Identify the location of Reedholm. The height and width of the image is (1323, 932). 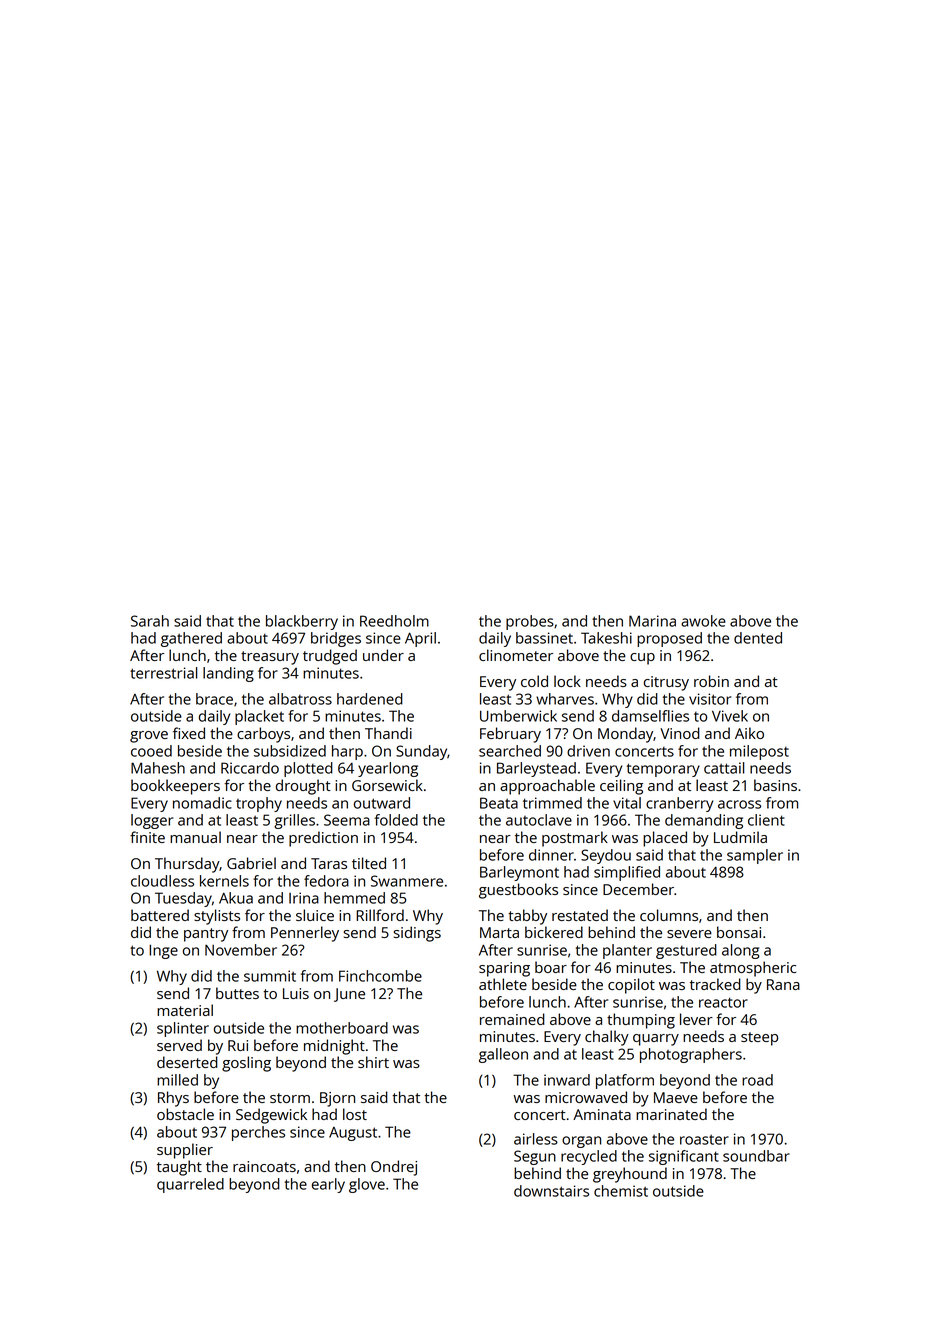
(394, 621).
